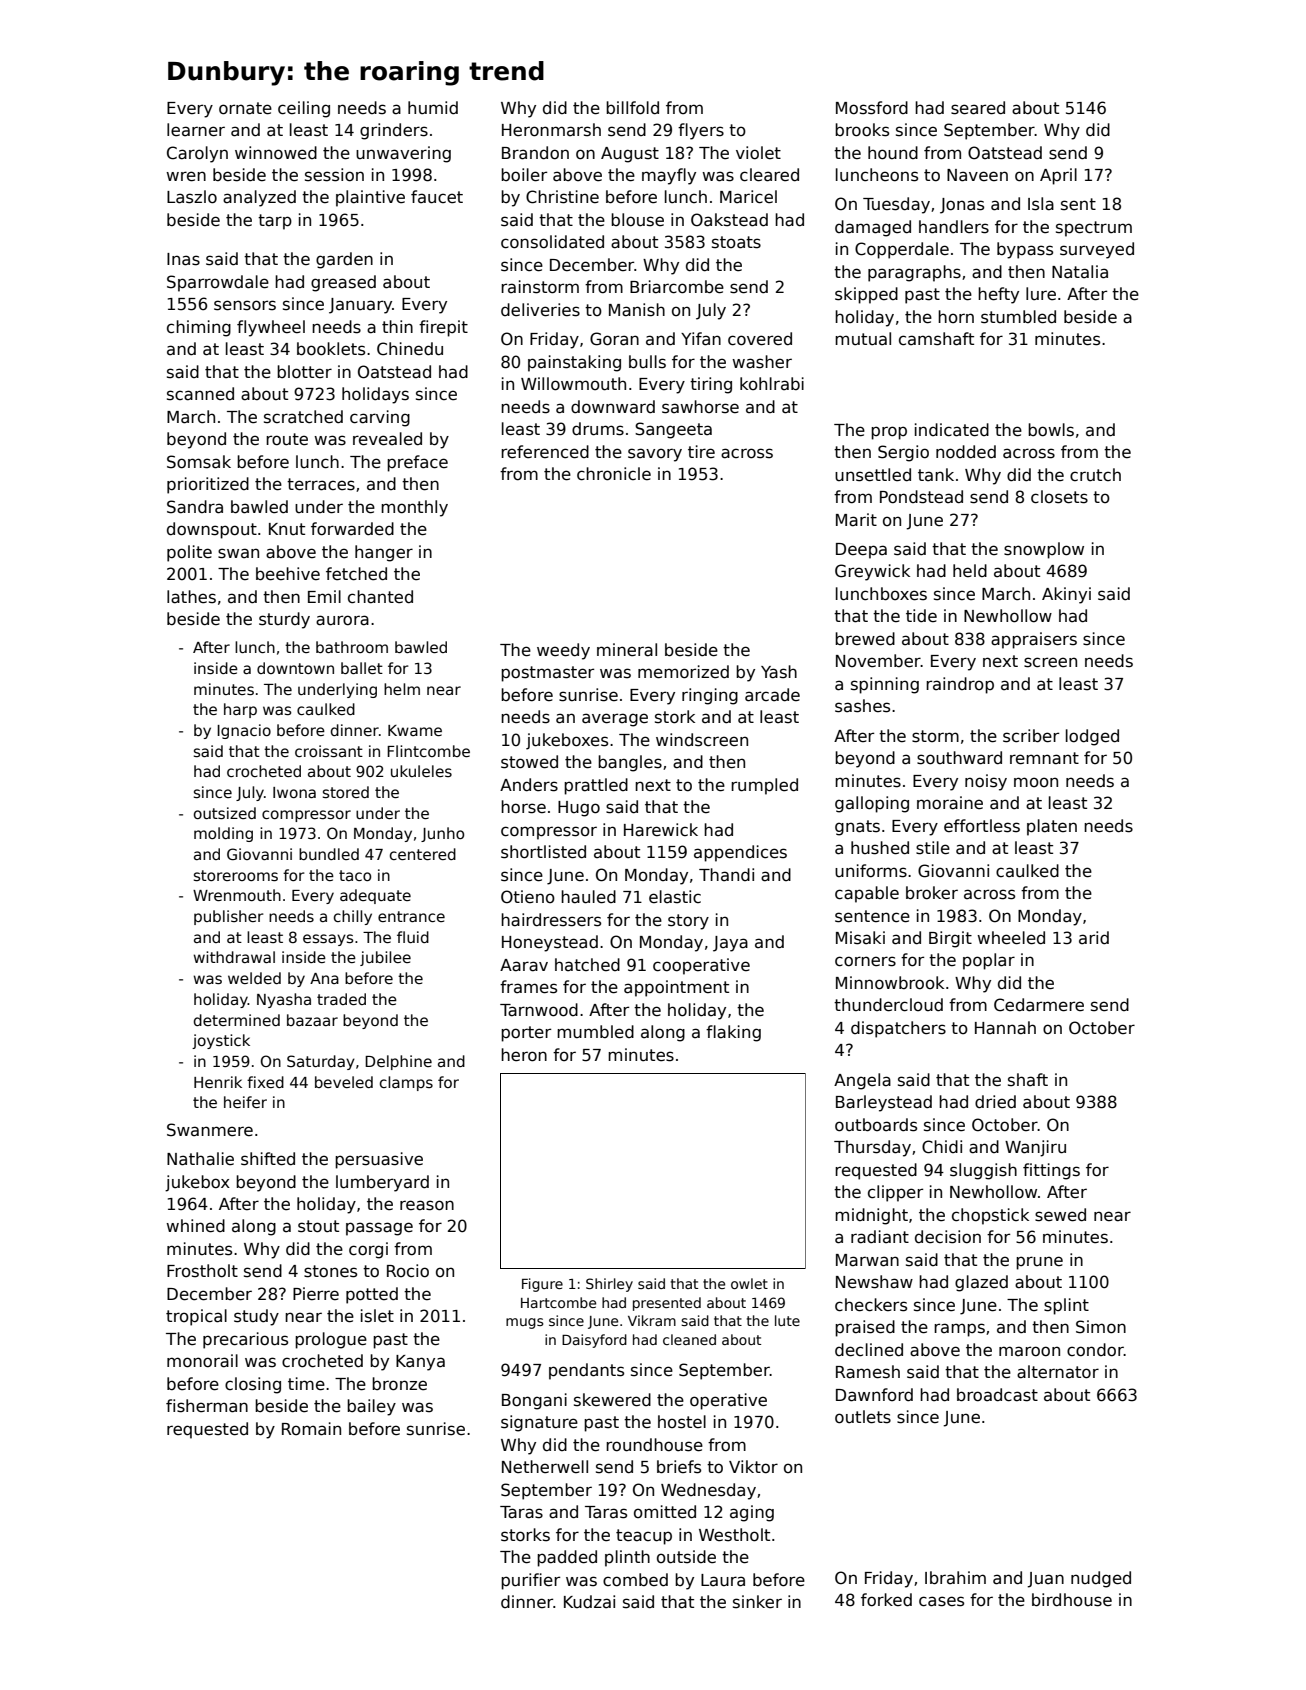  I want to click on lodged, so click(1092, 737).
